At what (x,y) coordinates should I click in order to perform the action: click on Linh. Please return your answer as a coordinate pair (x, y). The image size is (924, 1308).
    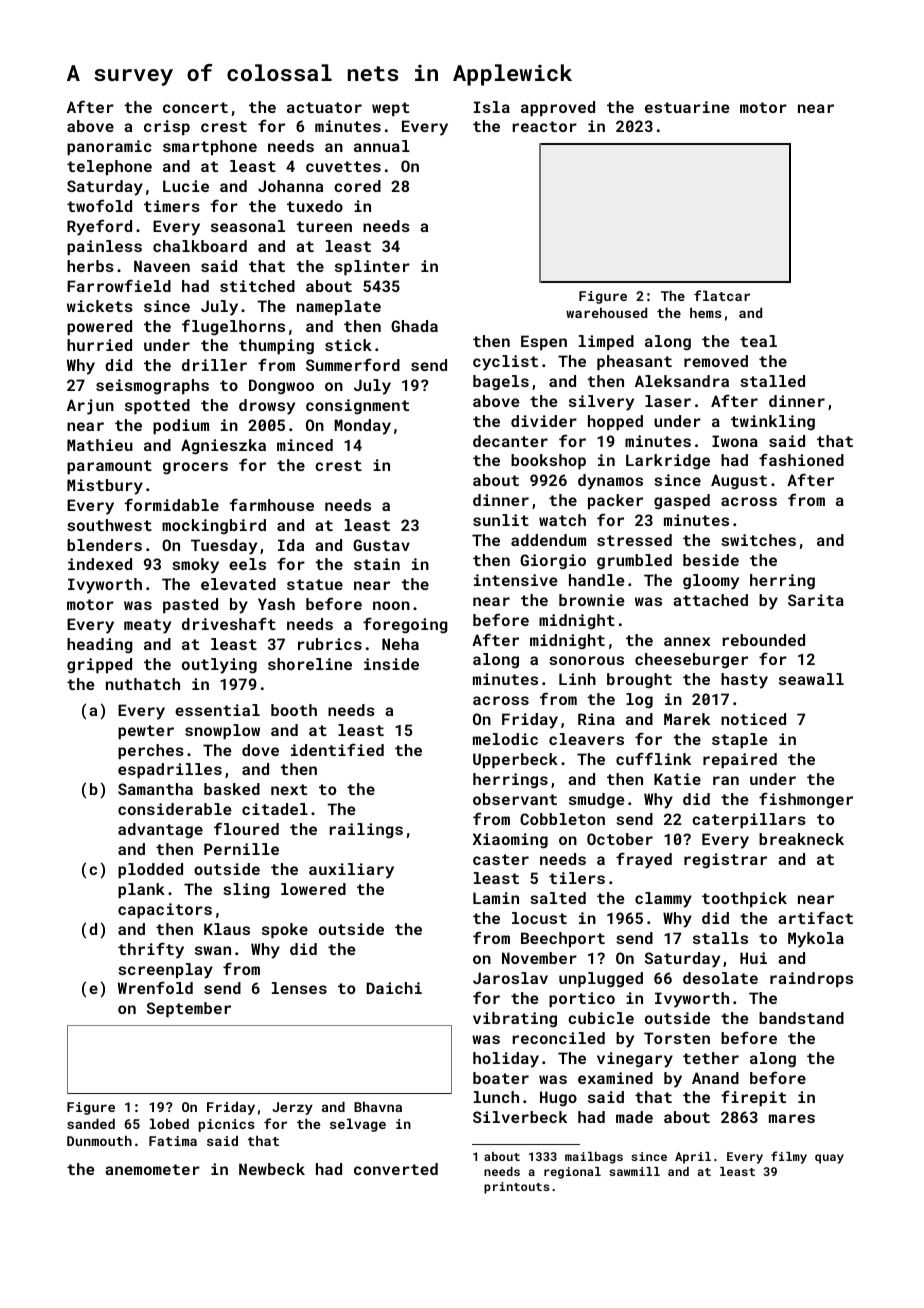
    Looking at the image, I should click on (577, 679).
